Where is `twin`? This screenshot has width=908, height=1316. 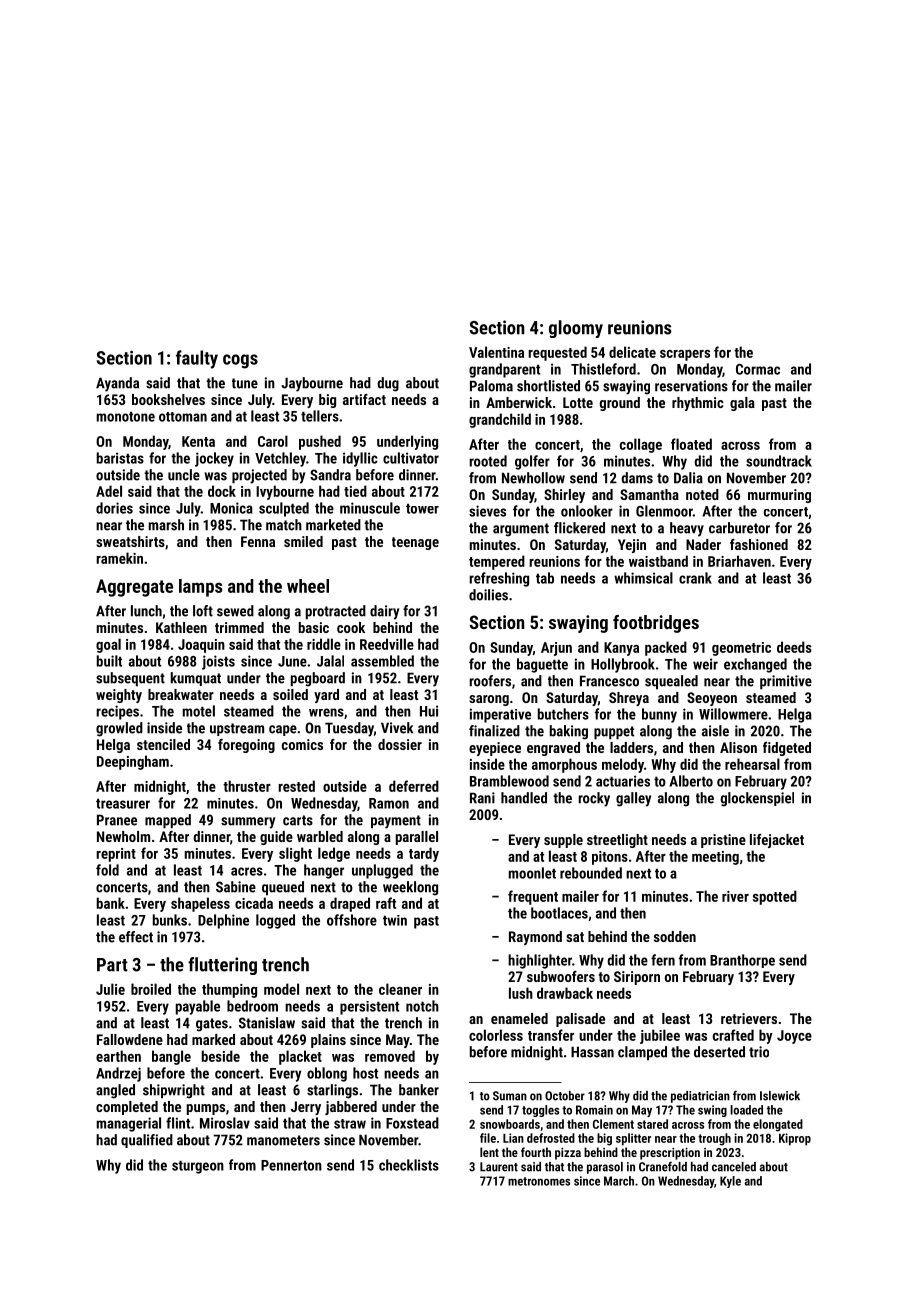 twin is located at coordinates (395, 920).
